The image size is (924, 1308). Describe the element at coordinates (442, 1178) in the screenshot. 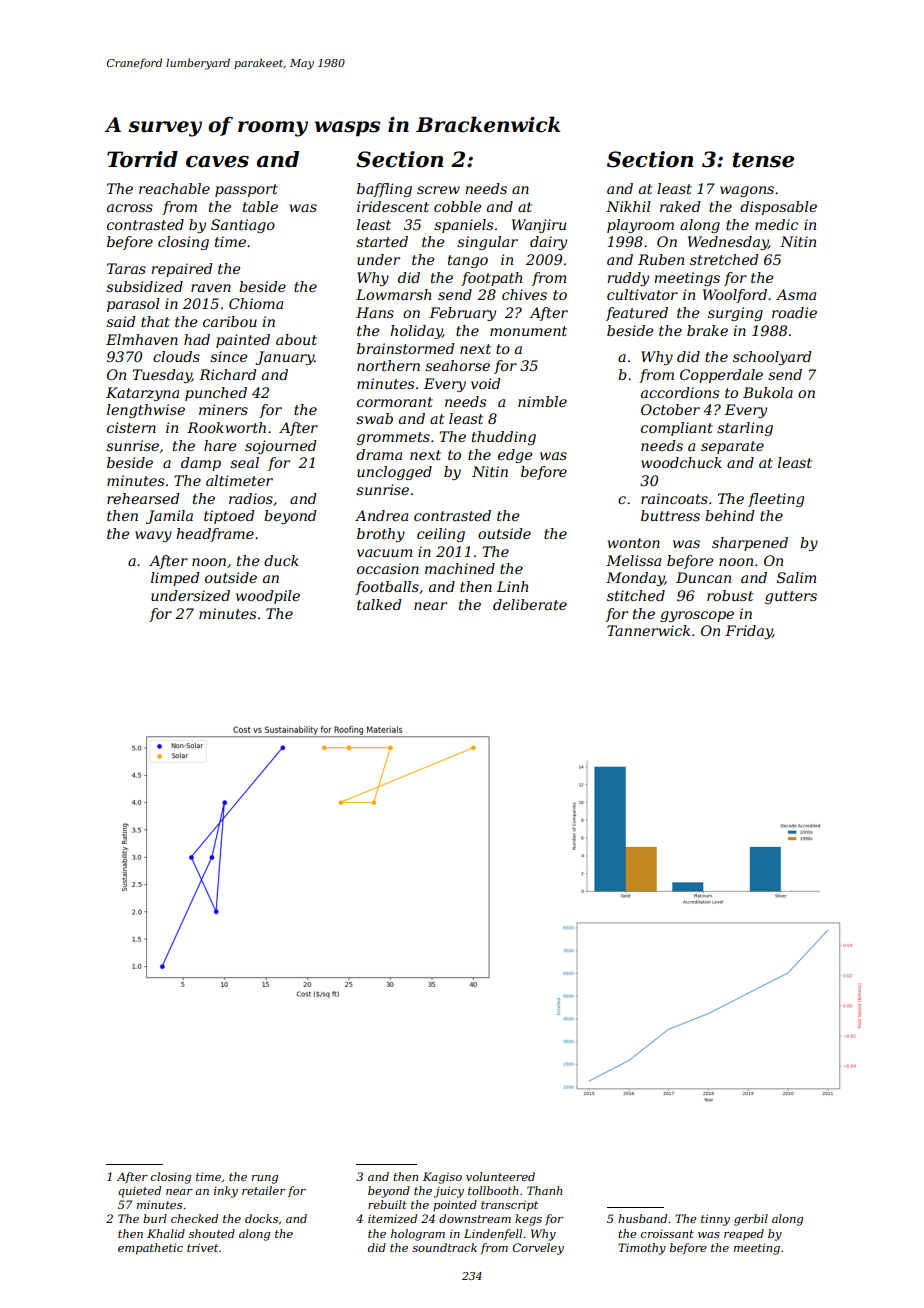

I see `Kagiso` at that location.
